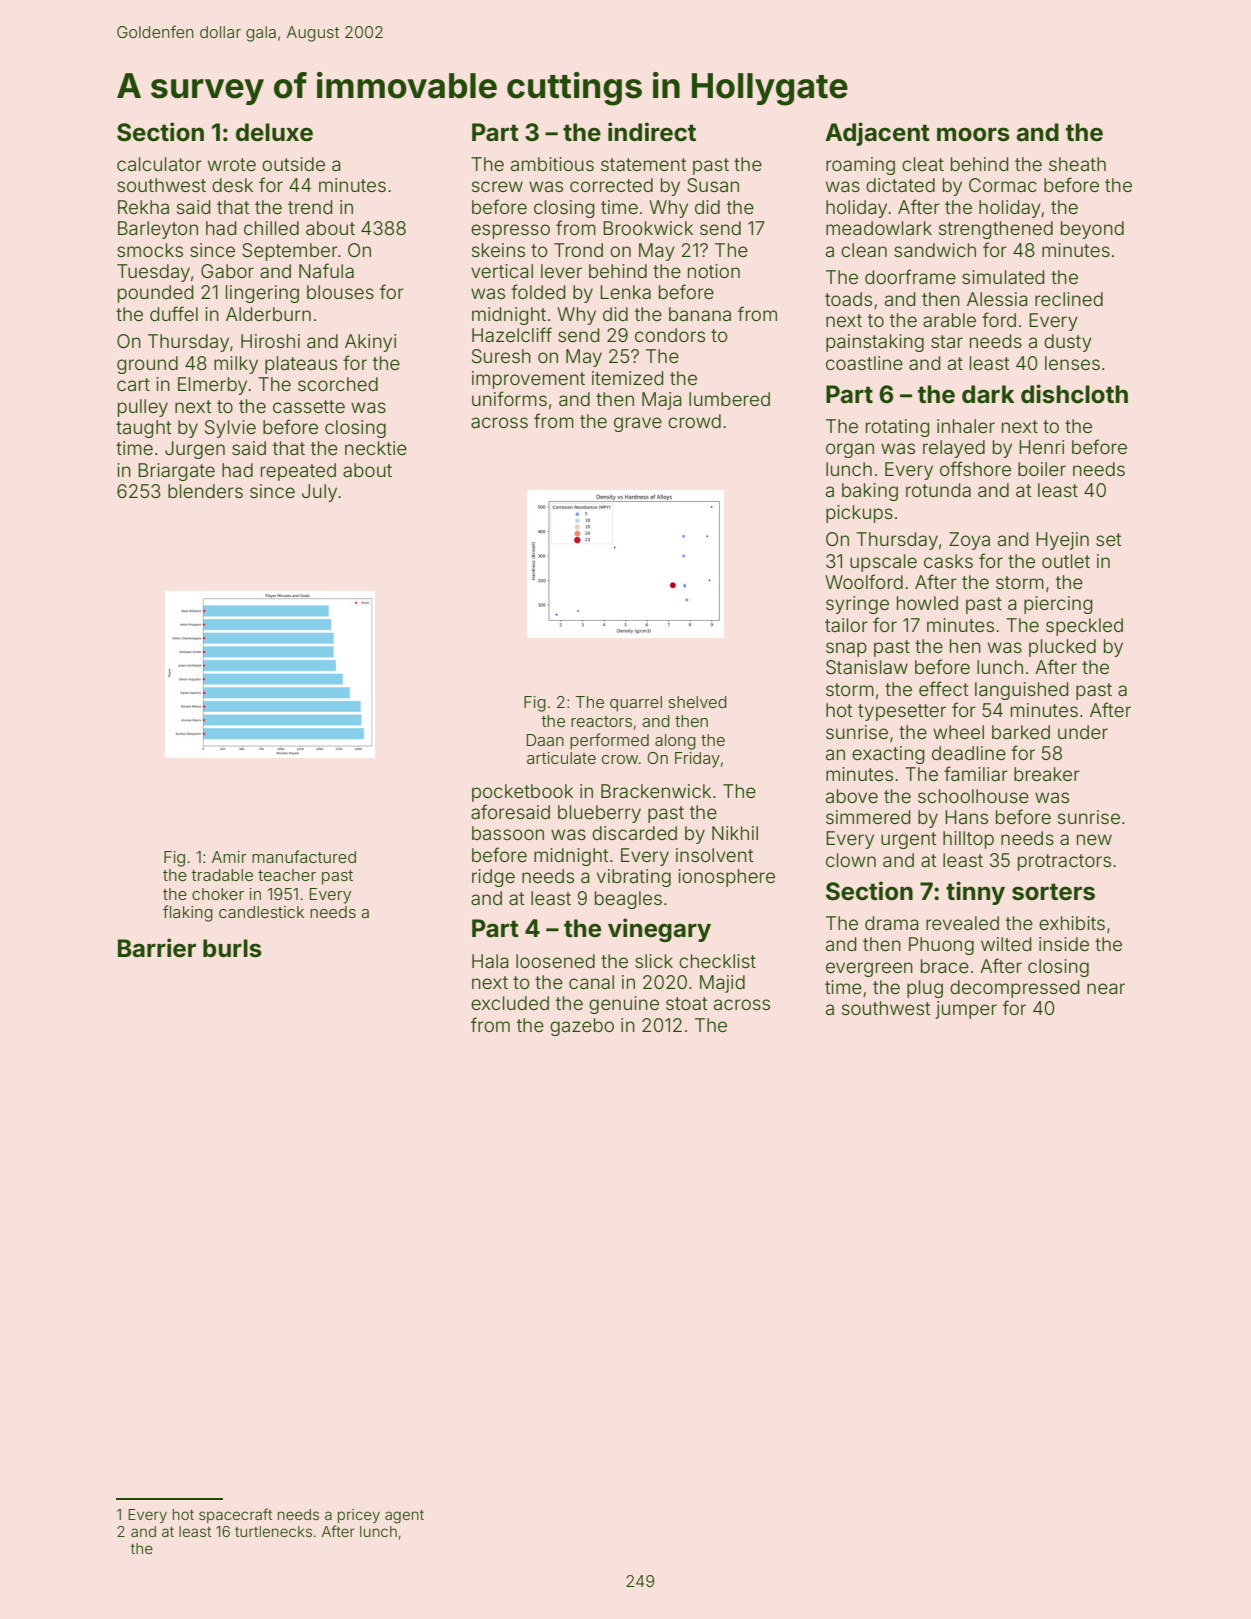 Image resolution: width=1251 pixels, height=1619 pixels. What do you see at coordinates (232, 164) in the page?
I see `wrote` at bounding box center [232, 164].
